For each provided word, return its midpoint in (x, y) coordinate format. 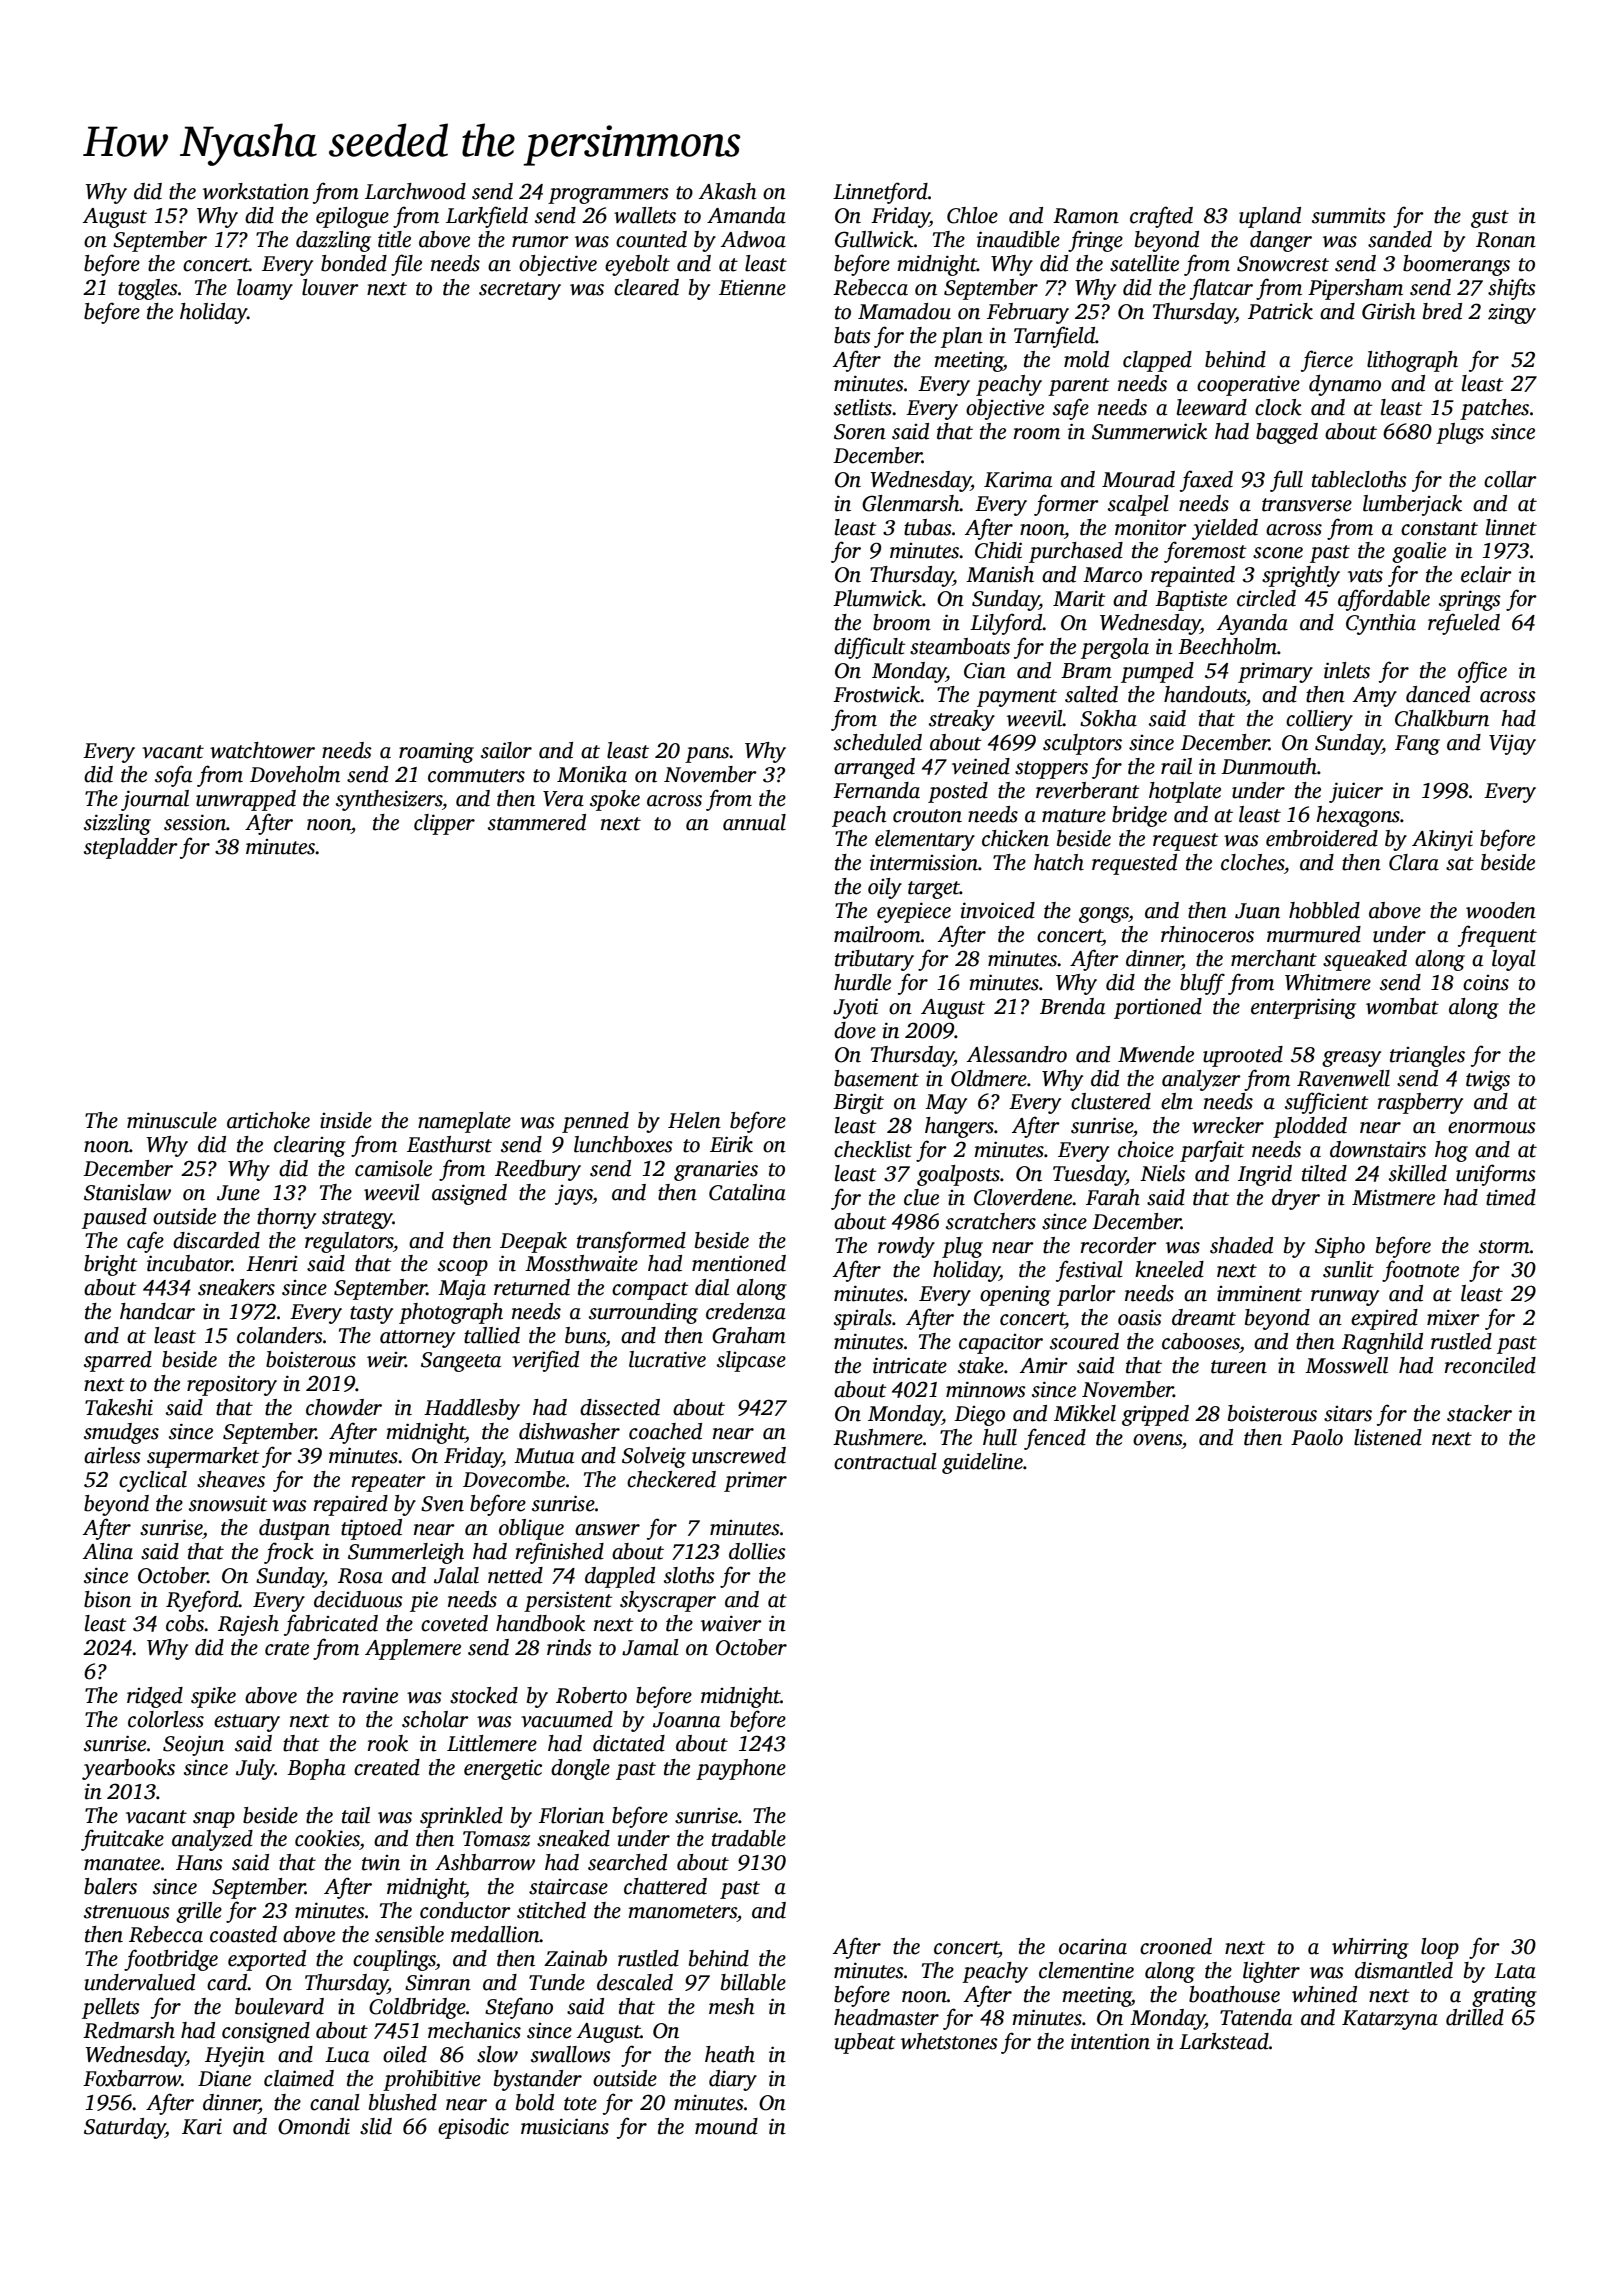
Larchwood (415, 191)
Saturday (125, 2128)
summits (1349, 215)
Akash (727, 191)
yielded (1225, 529)
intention (1110, 2041)
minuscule (172, 1120)
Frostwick (877, 694)
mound (726, 2126)
